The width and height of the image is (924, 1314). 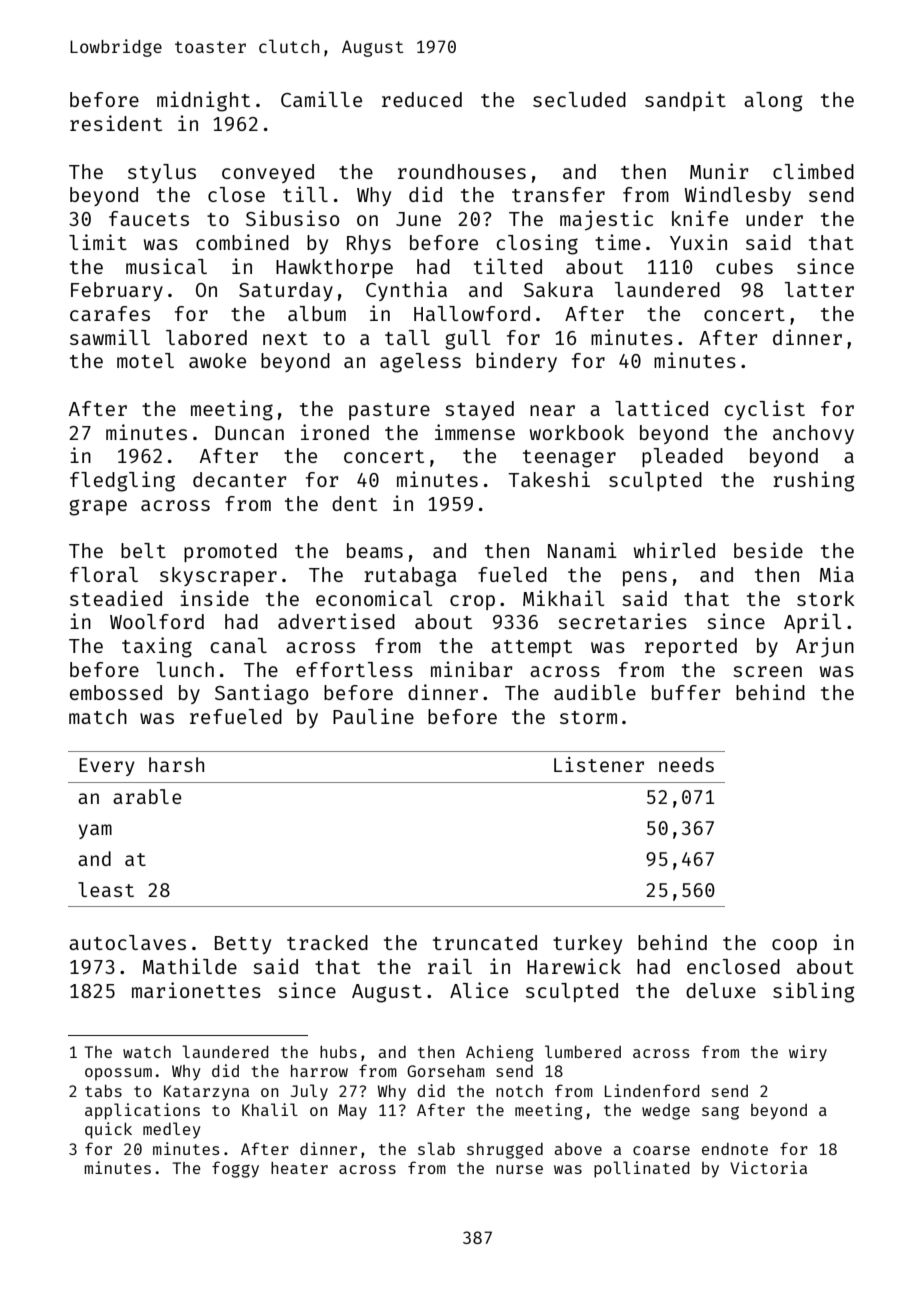 What do you see at coordinates (116, 692) in the image?
I see `embossed` at bounding box center [116, 692].
